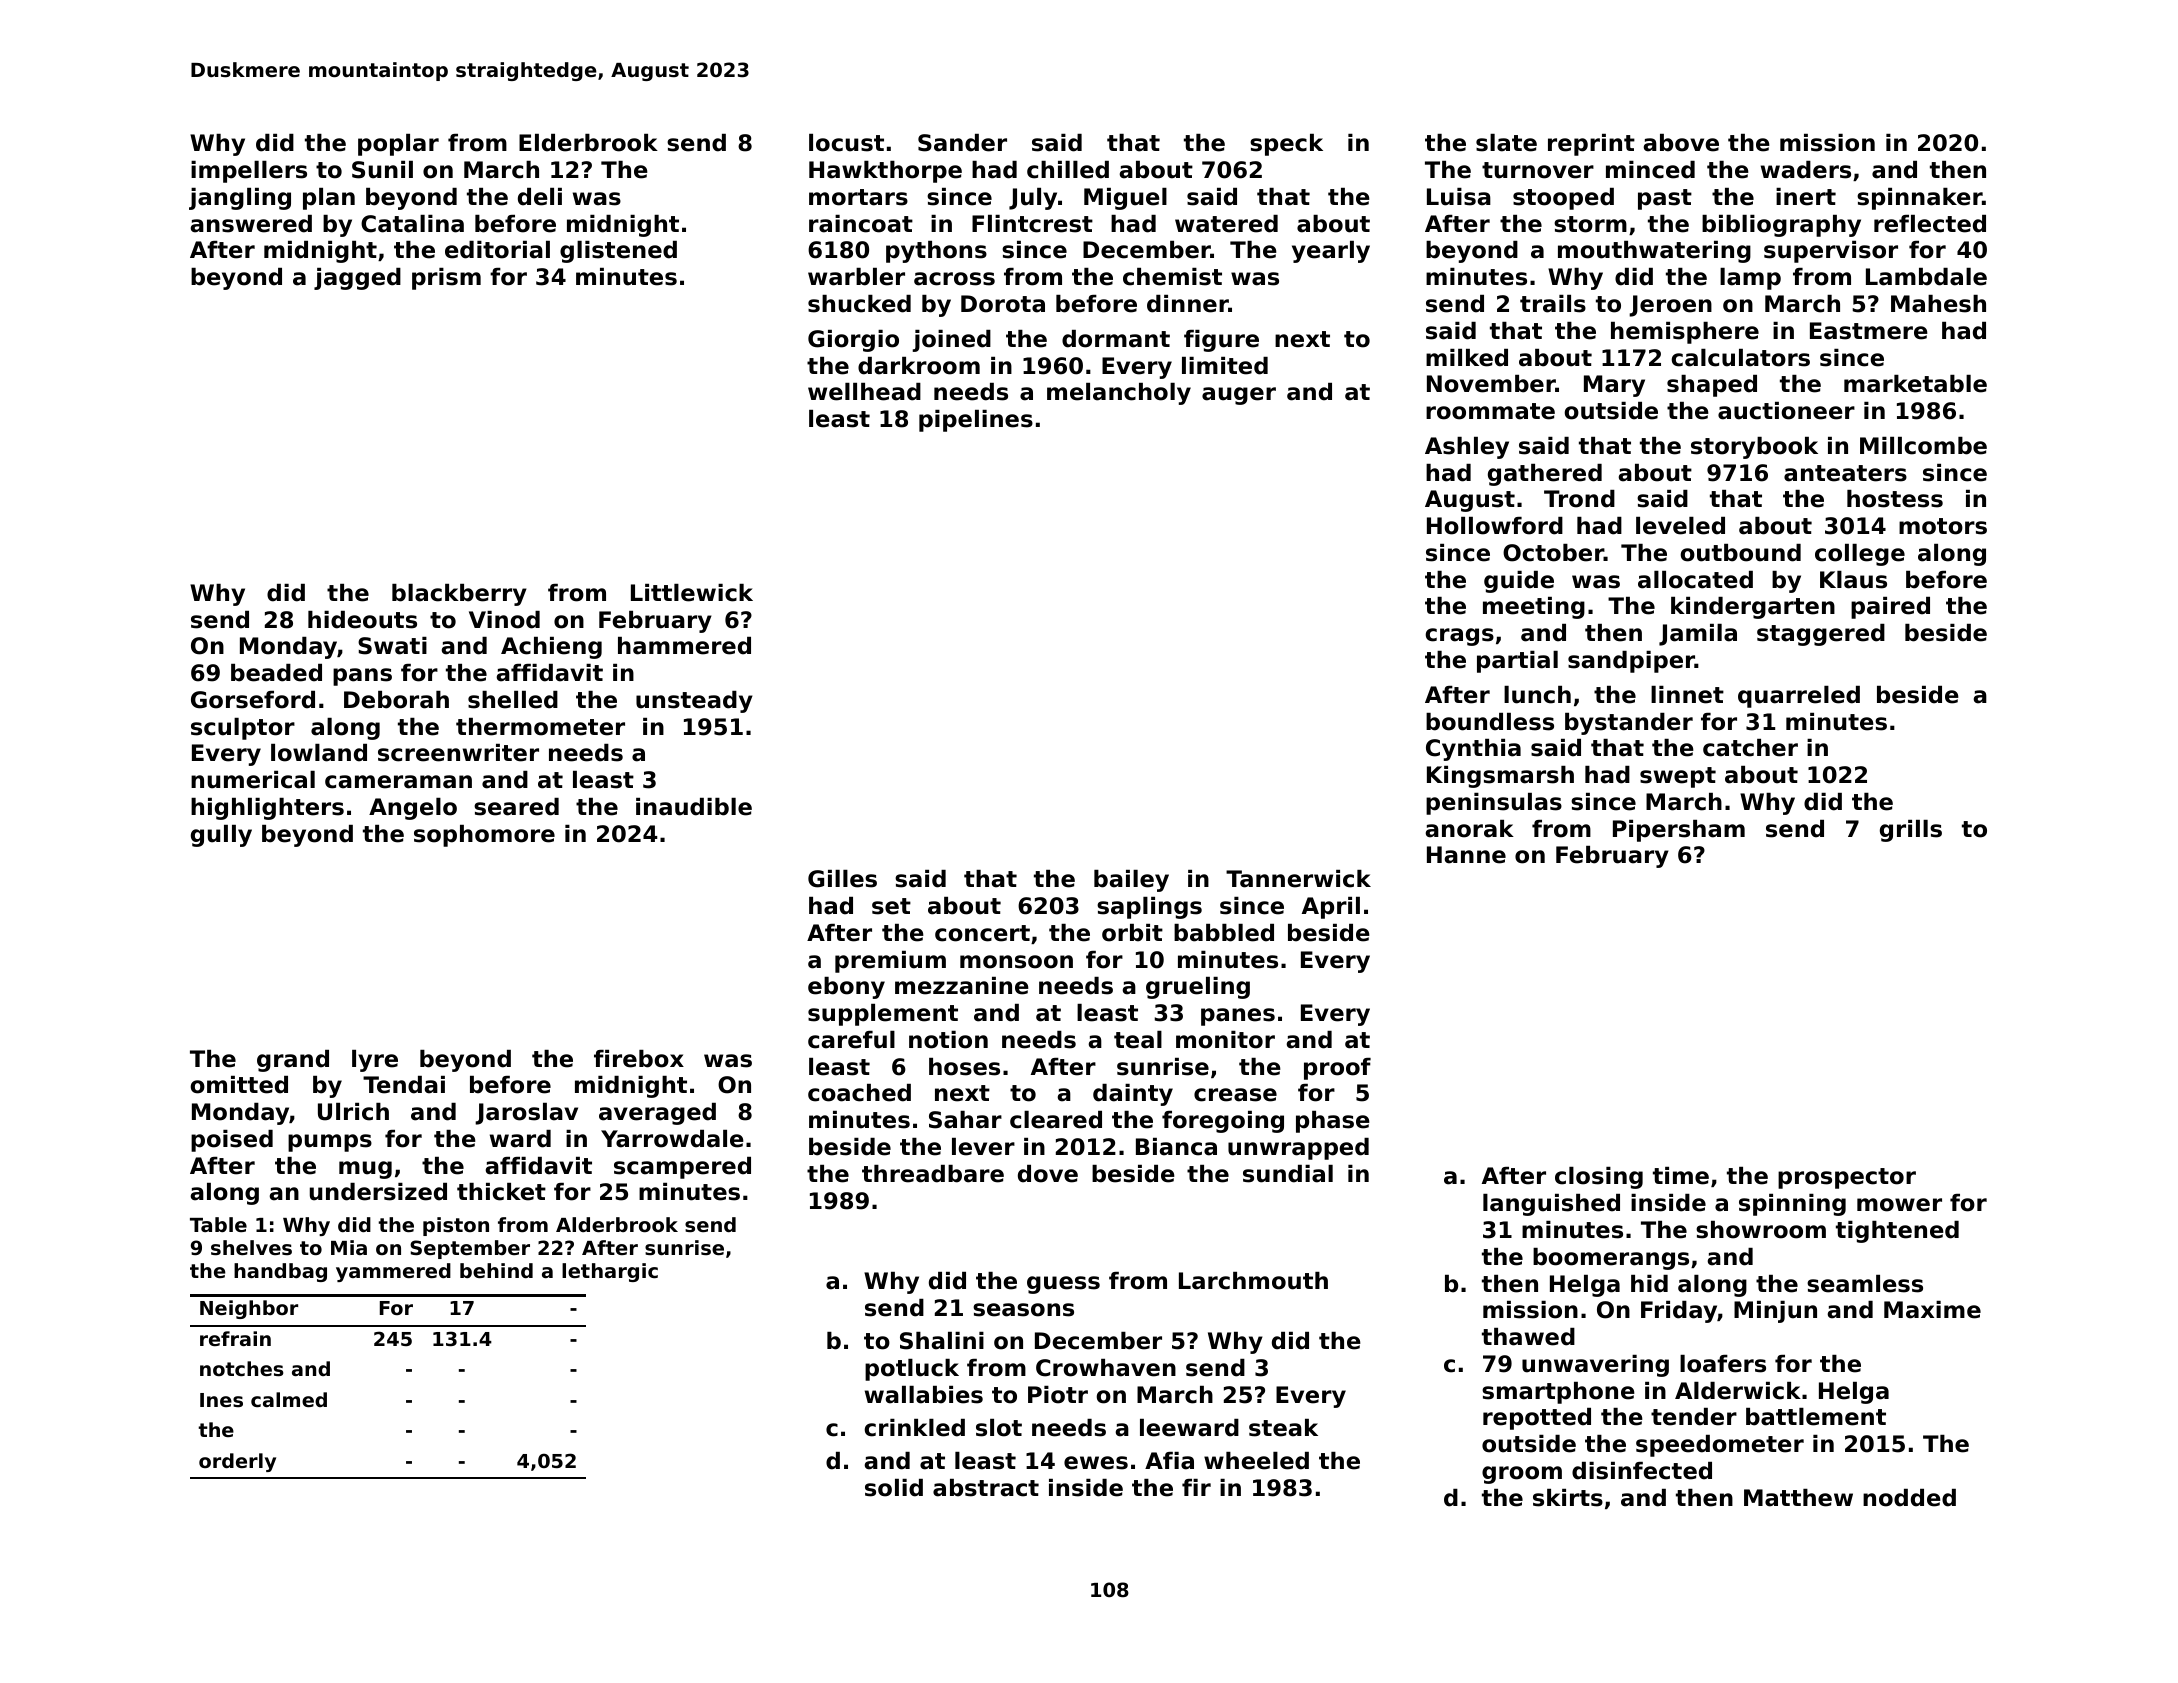  I want to click on threadbare, so click(933, 1174).
